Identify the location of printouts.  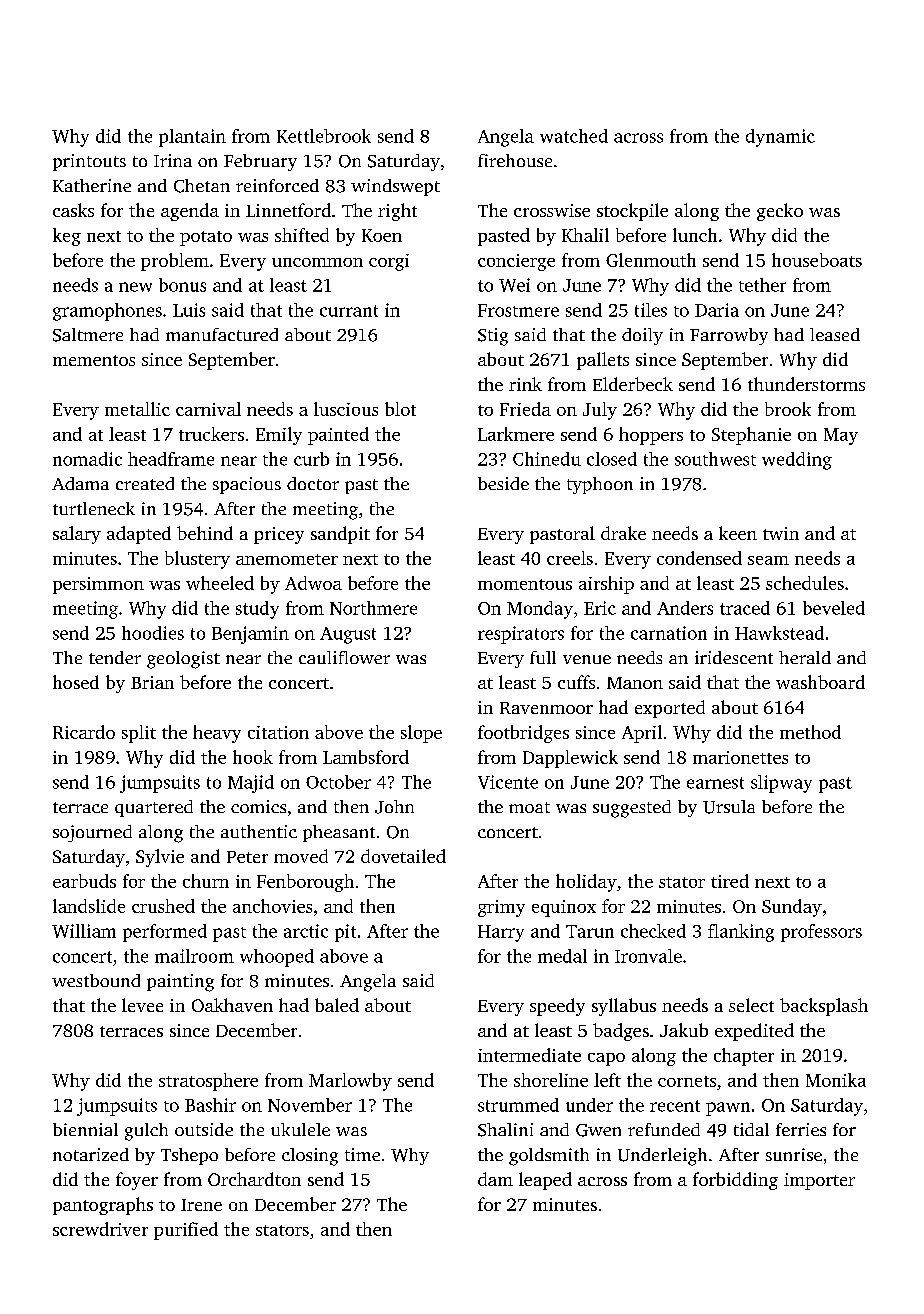
(89, 162).
